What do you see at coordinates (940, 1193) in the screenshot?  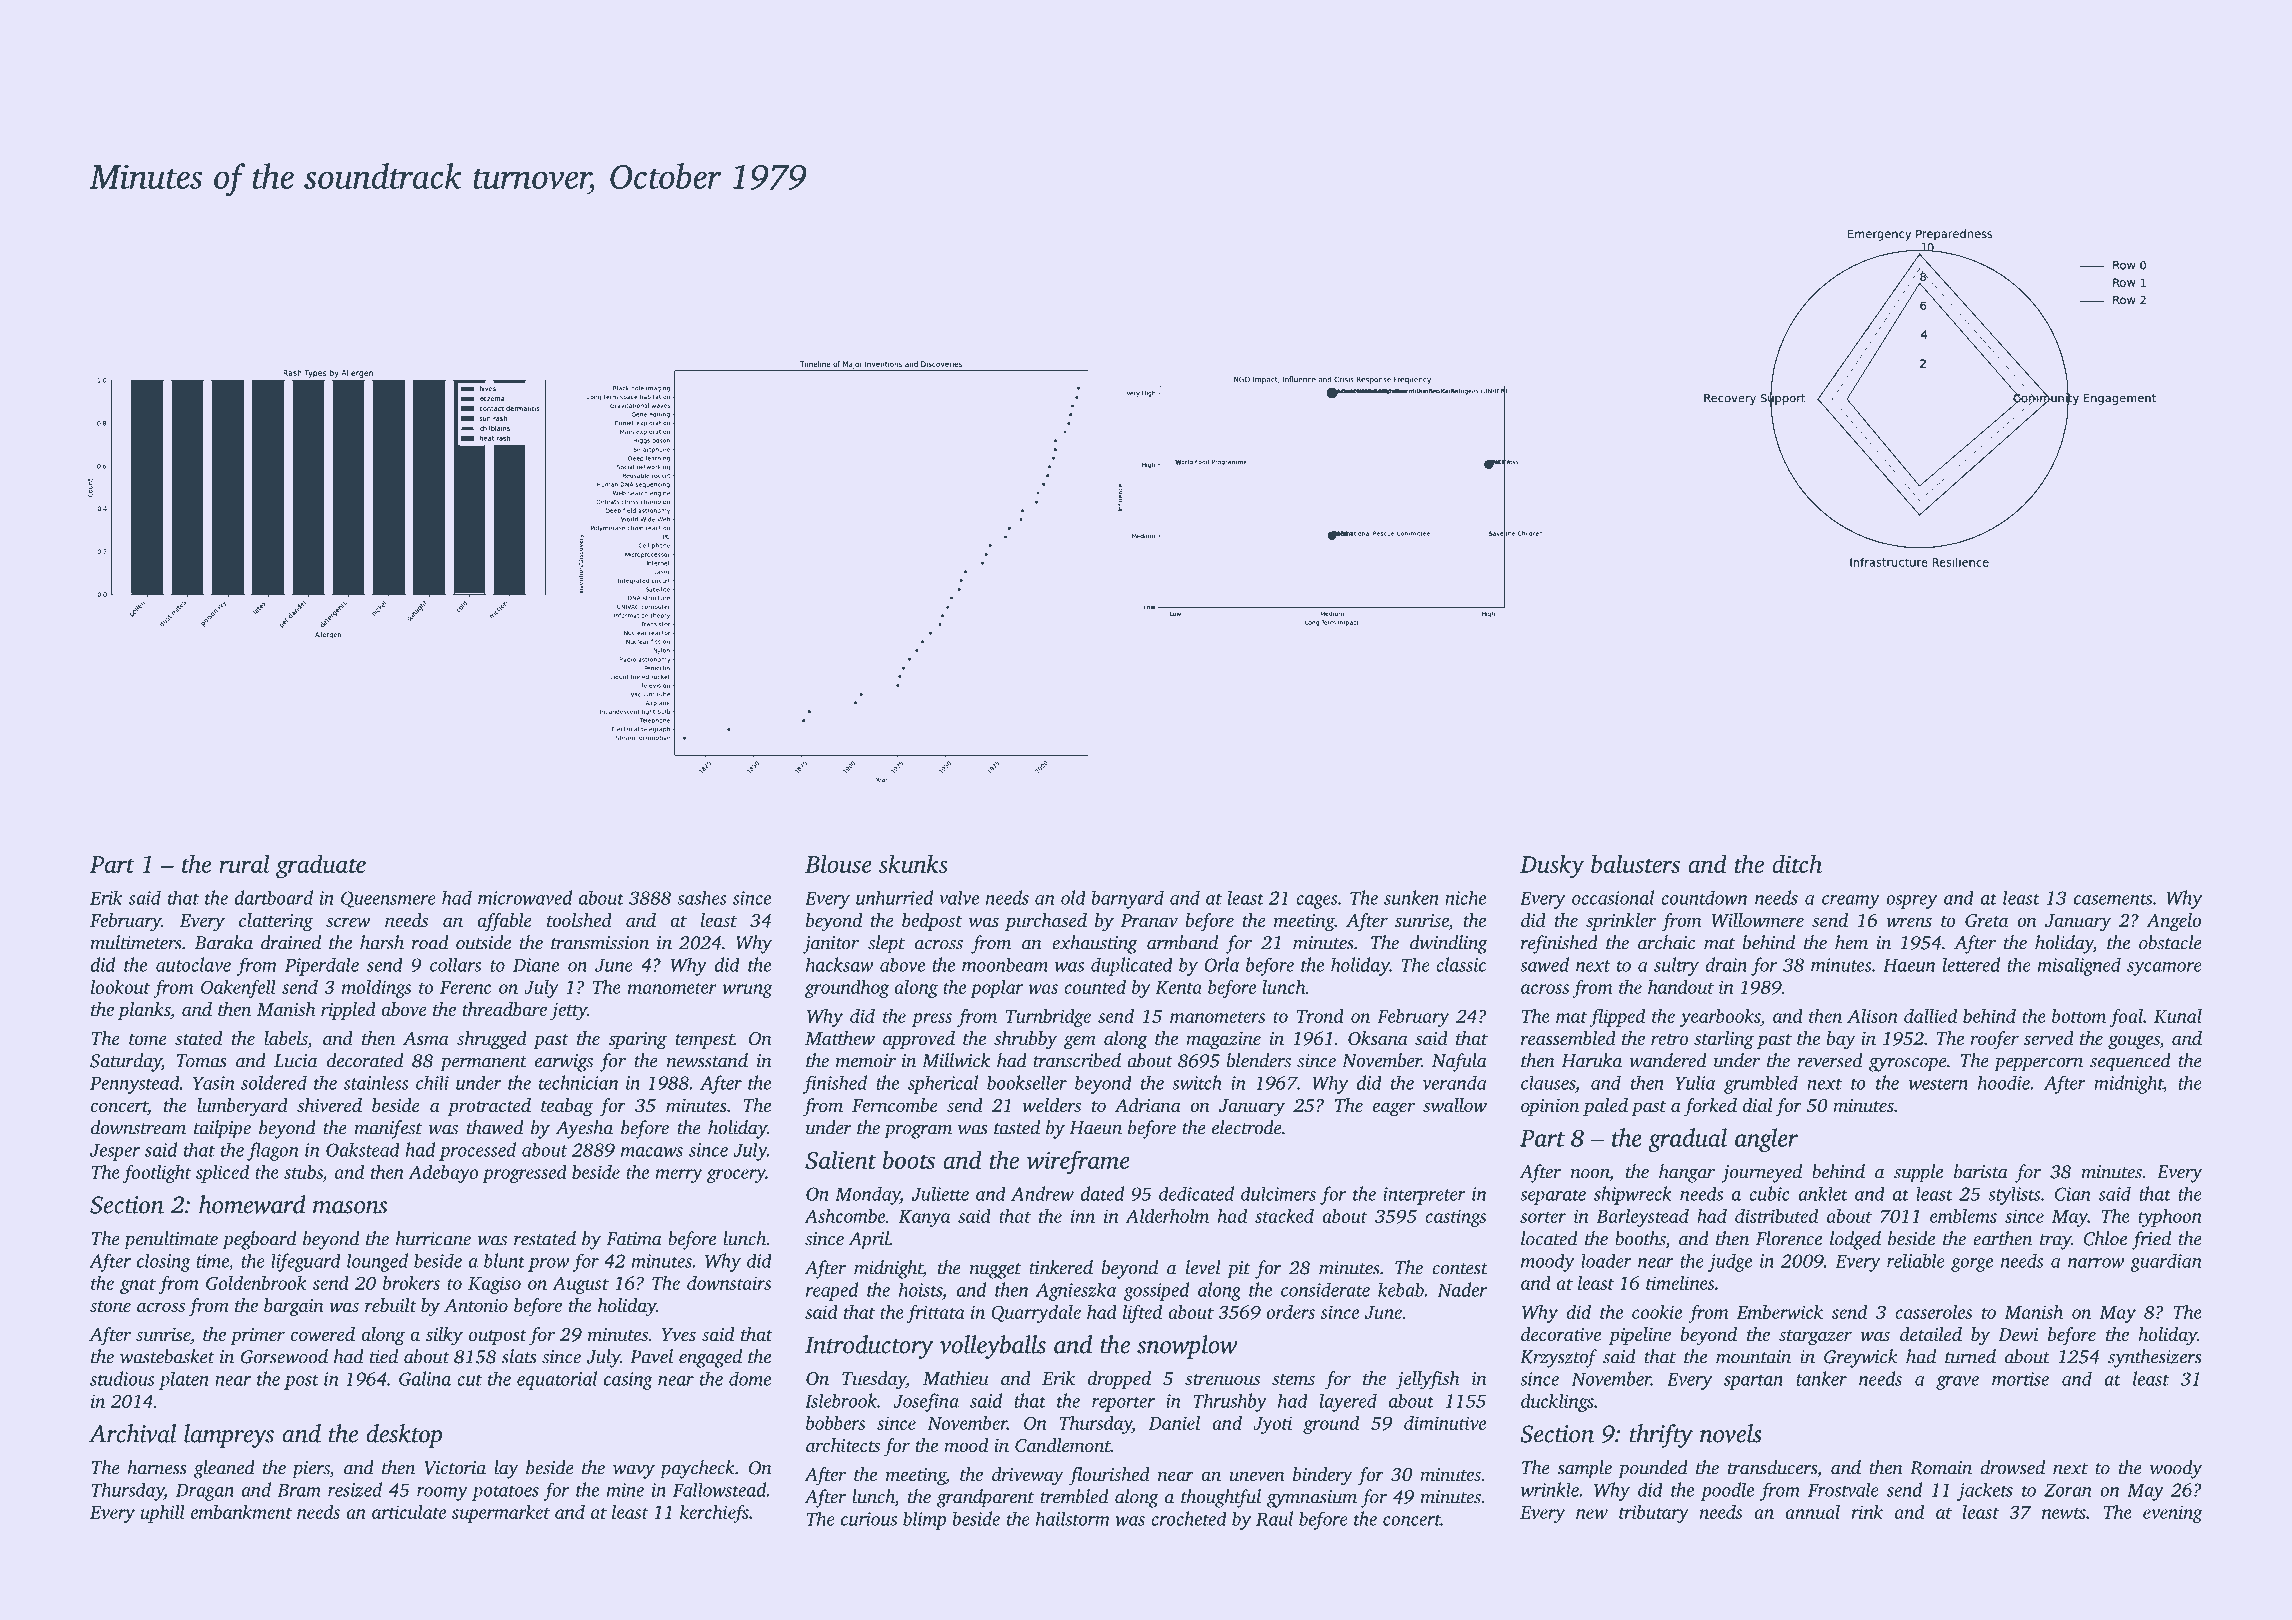 I see `Juliette` at bounding box center [940, 1193].
